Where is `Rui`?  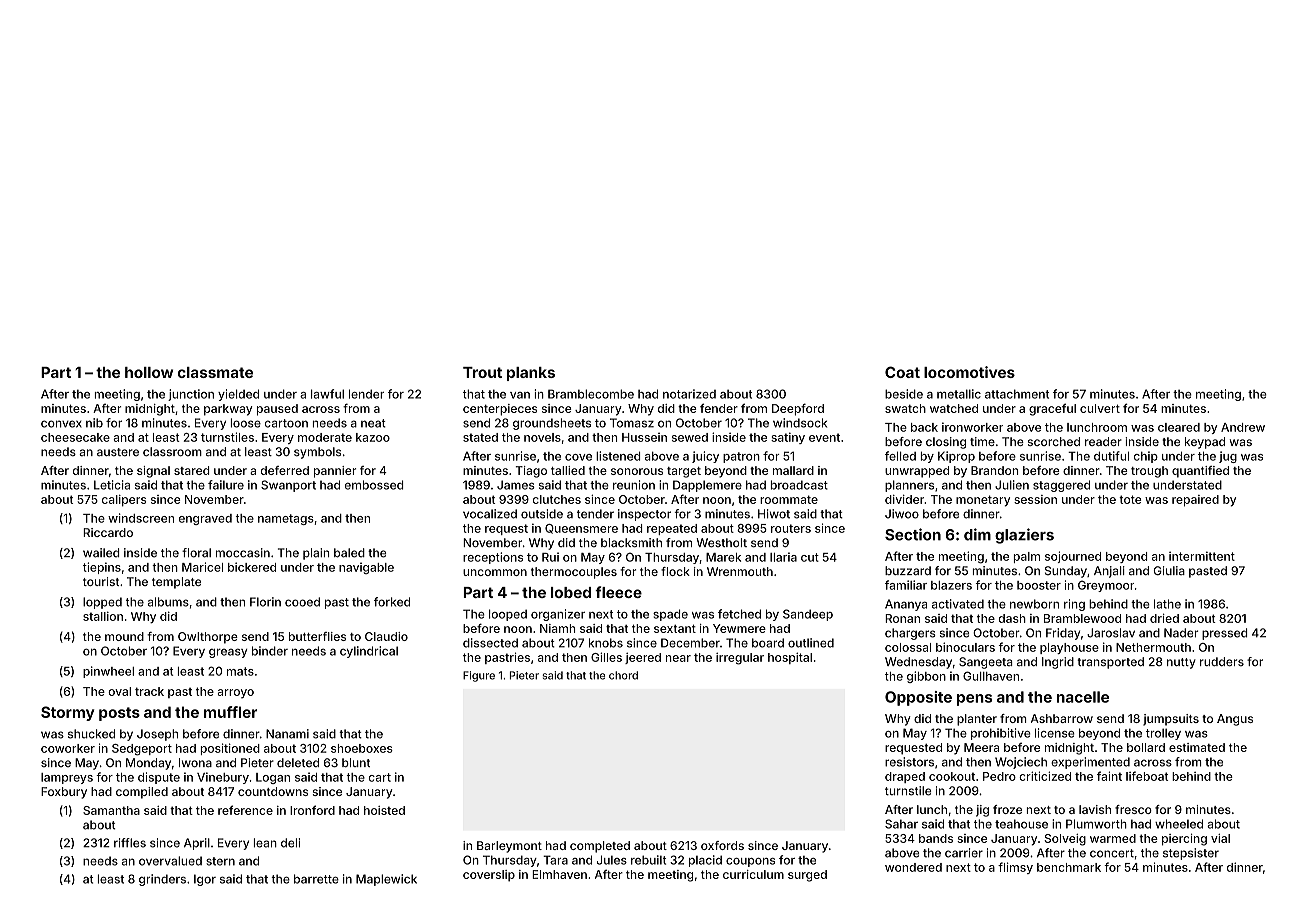 Rui is located at coordinates (550, 557).
